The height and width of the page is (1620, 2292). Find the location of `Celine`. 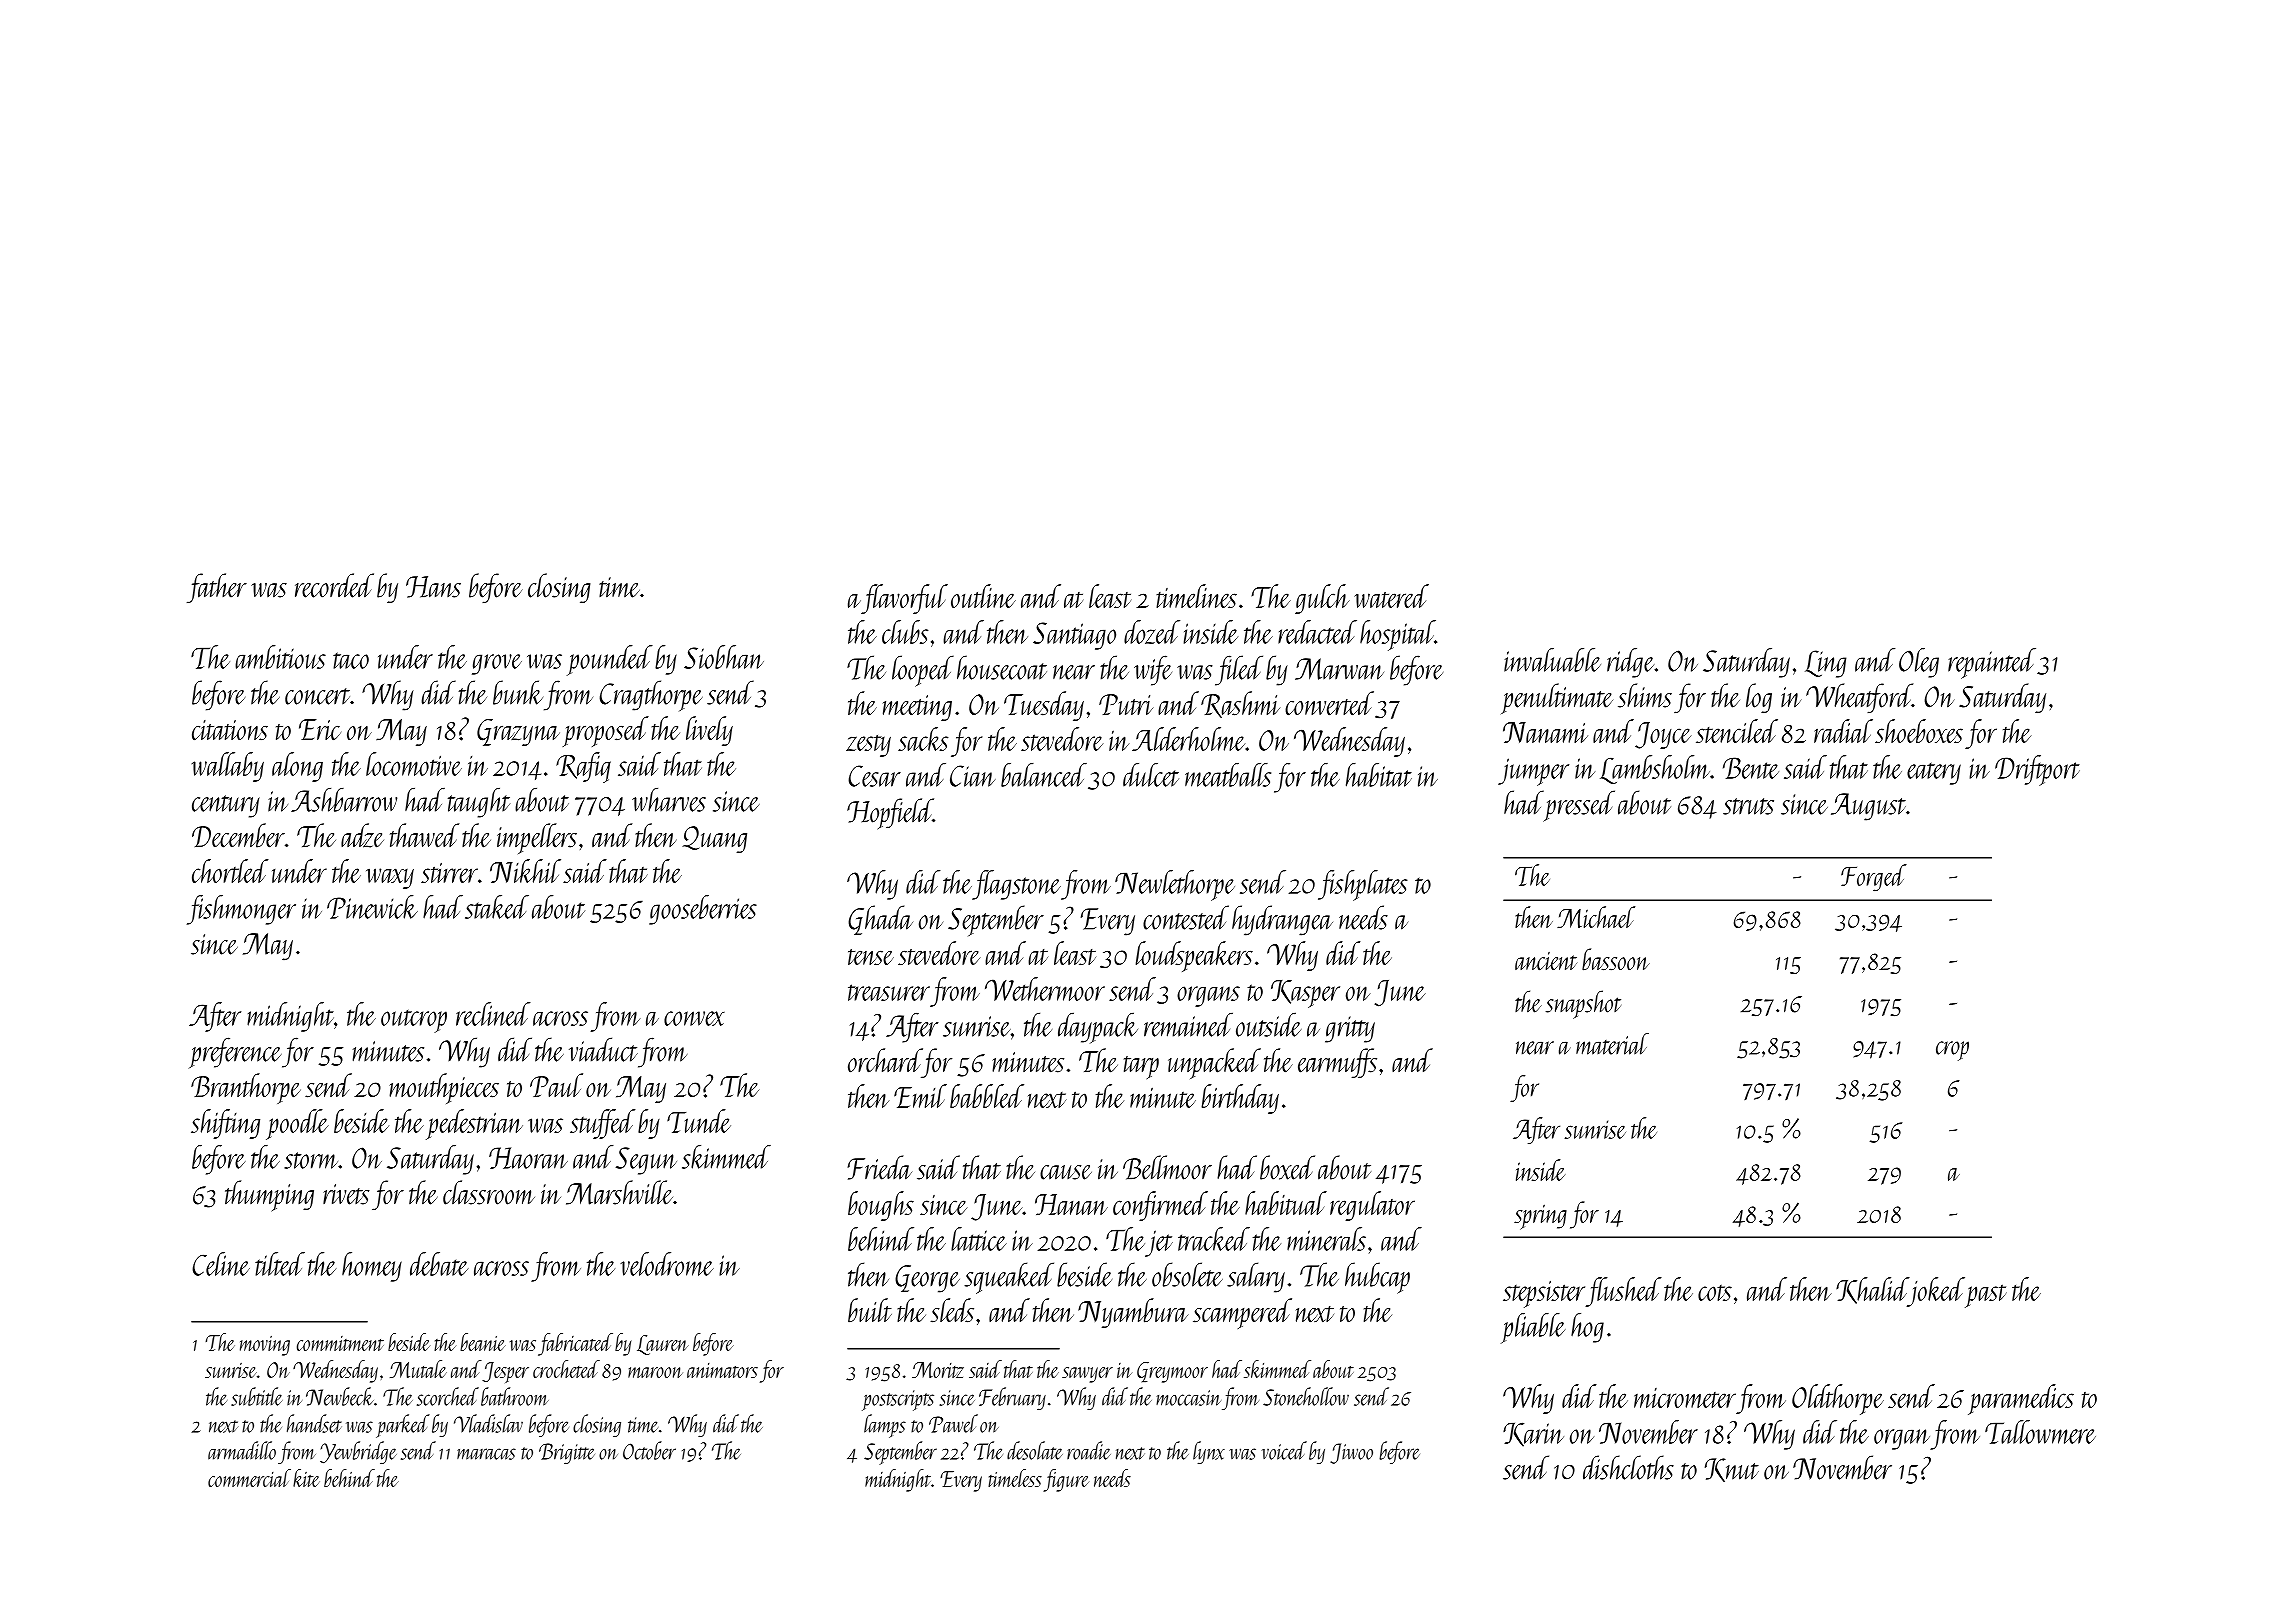

Celine is located at coordinates (221, 1264).
